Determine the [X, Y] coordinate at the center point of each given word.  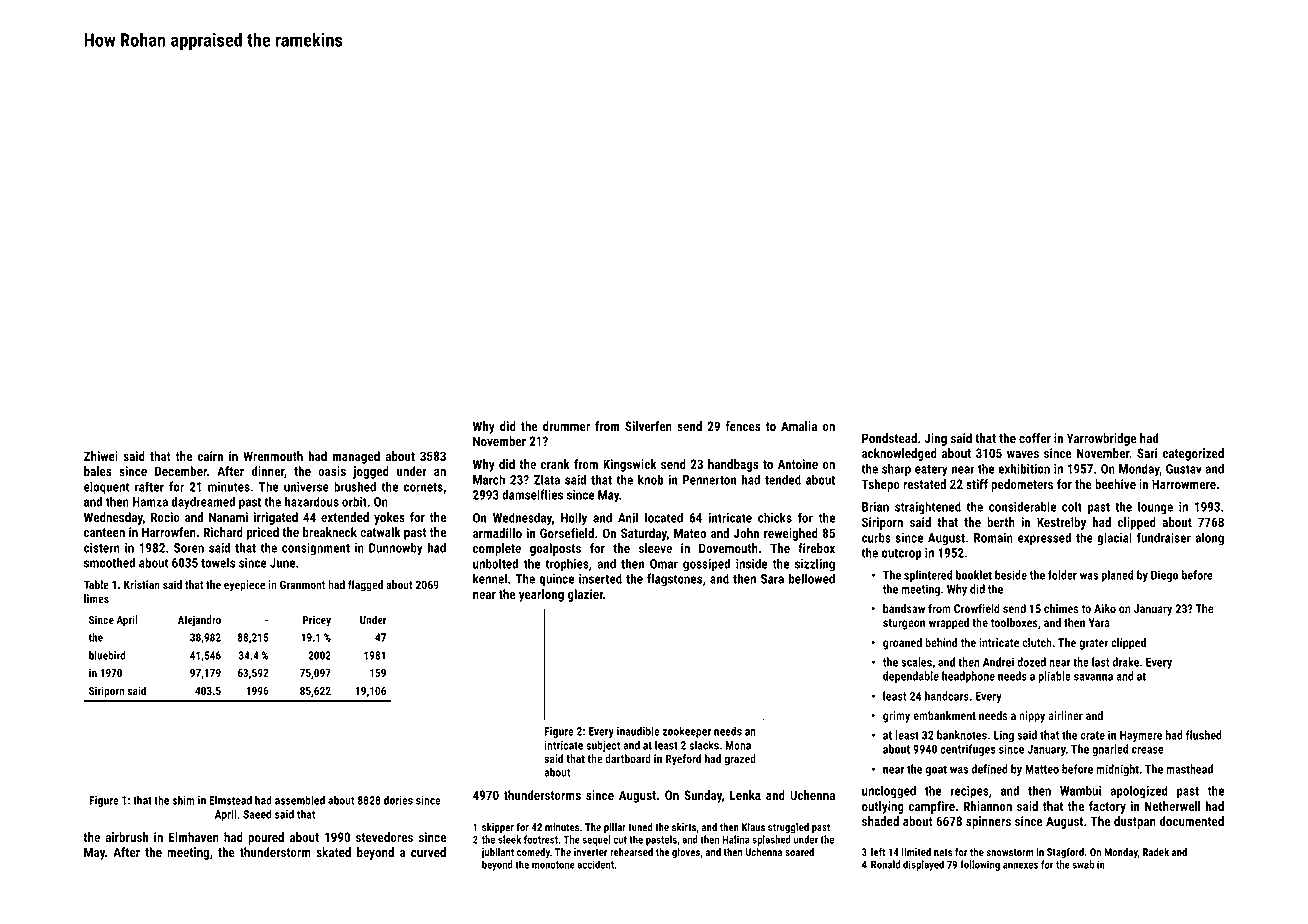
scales [916, 662]
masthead [1189, 769]
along [1209, 538]
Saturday [644, 534]
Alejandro [199, 621]
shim [183, 800]
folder [1062, 575]
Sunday [703, 796]
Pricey [317, 621]
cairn [210, 456]
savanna [1093, 677]
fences [743, 426]
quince [557, 580]
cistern [102, 548]
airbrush [126, 837]
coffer [1035, 438]
